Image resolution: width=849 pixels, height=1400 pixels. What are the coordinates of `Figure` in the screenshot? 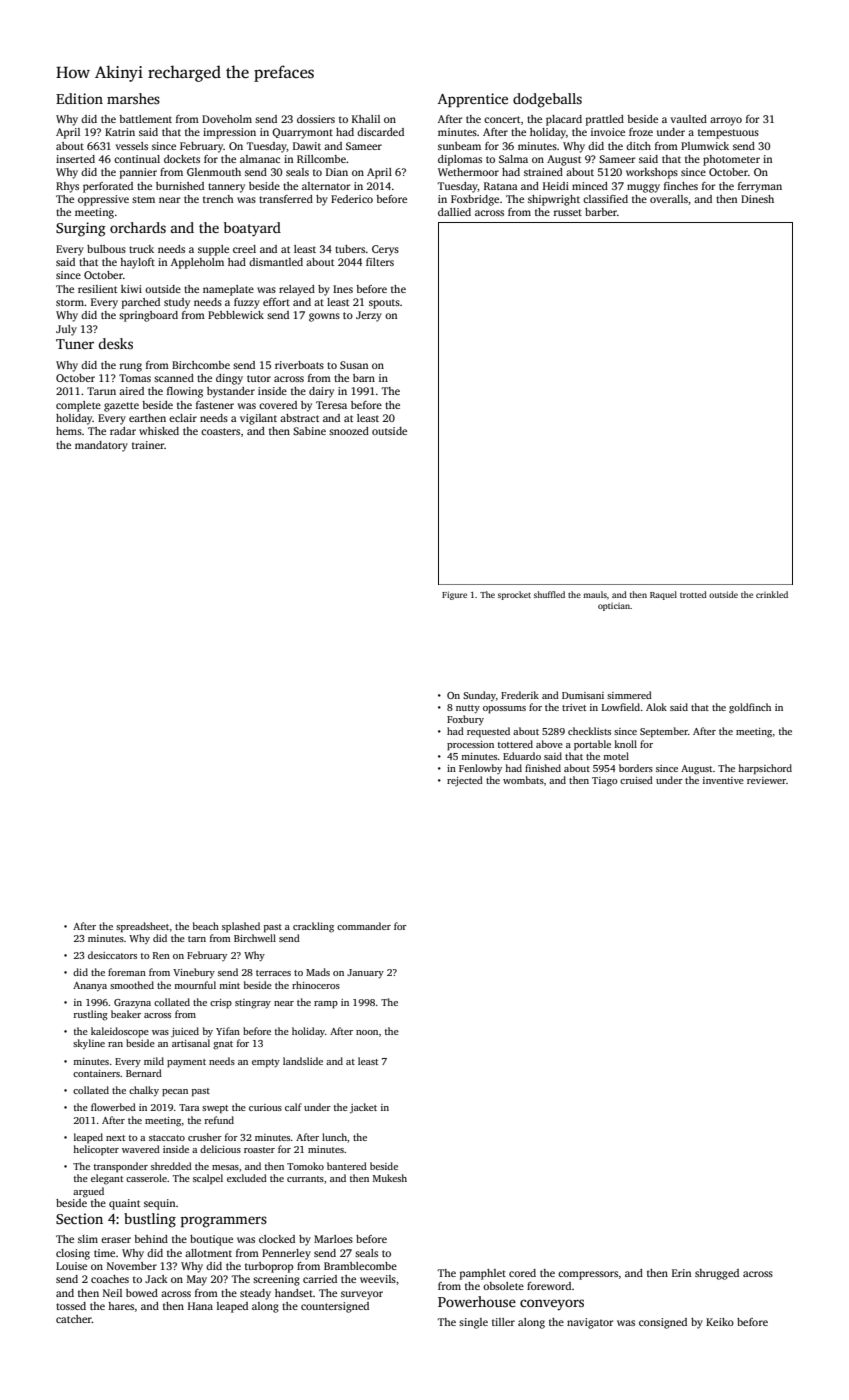 It's located at (454, 595).
